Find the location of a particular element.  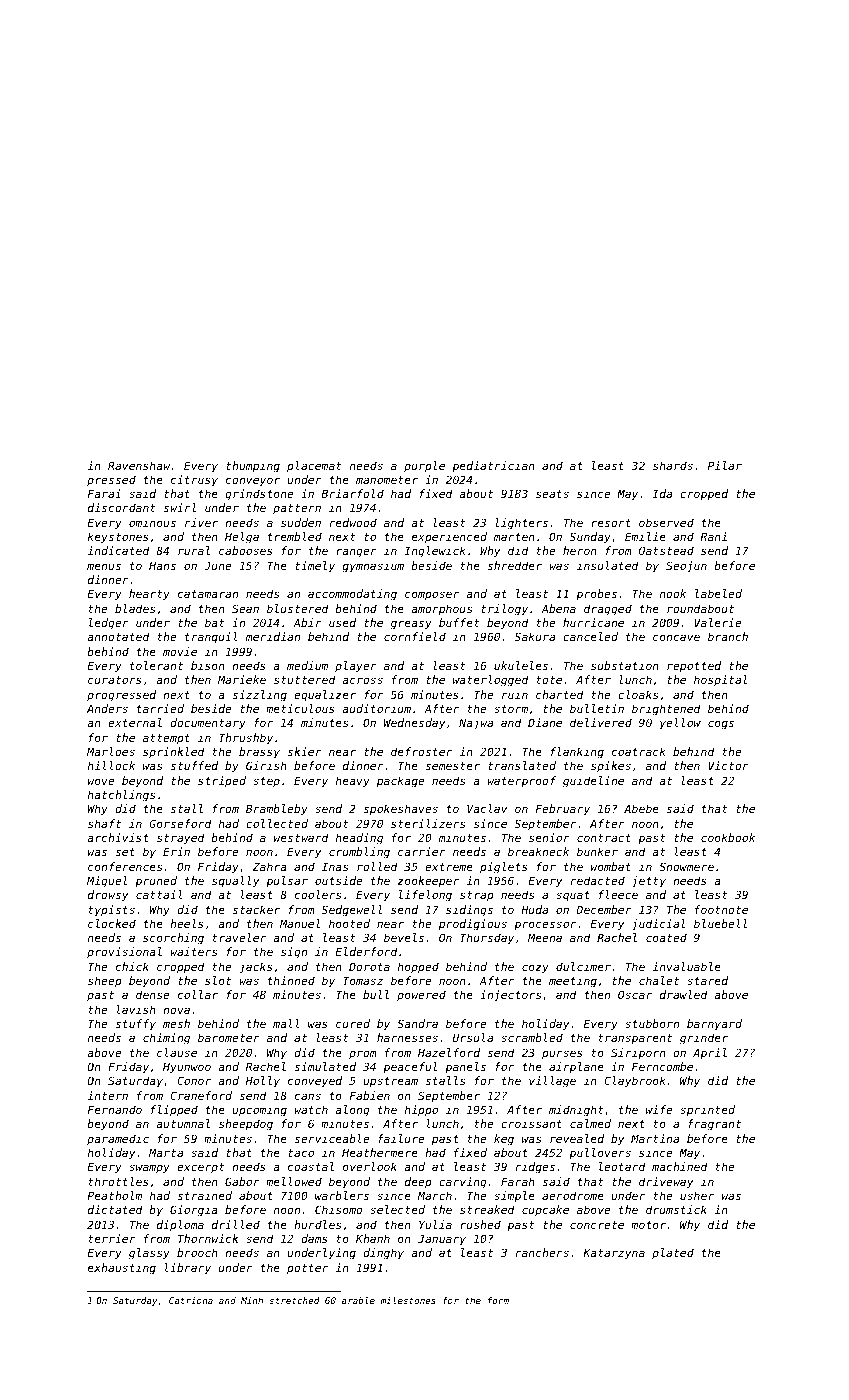

heavy is located at coordinates (353, 782).
